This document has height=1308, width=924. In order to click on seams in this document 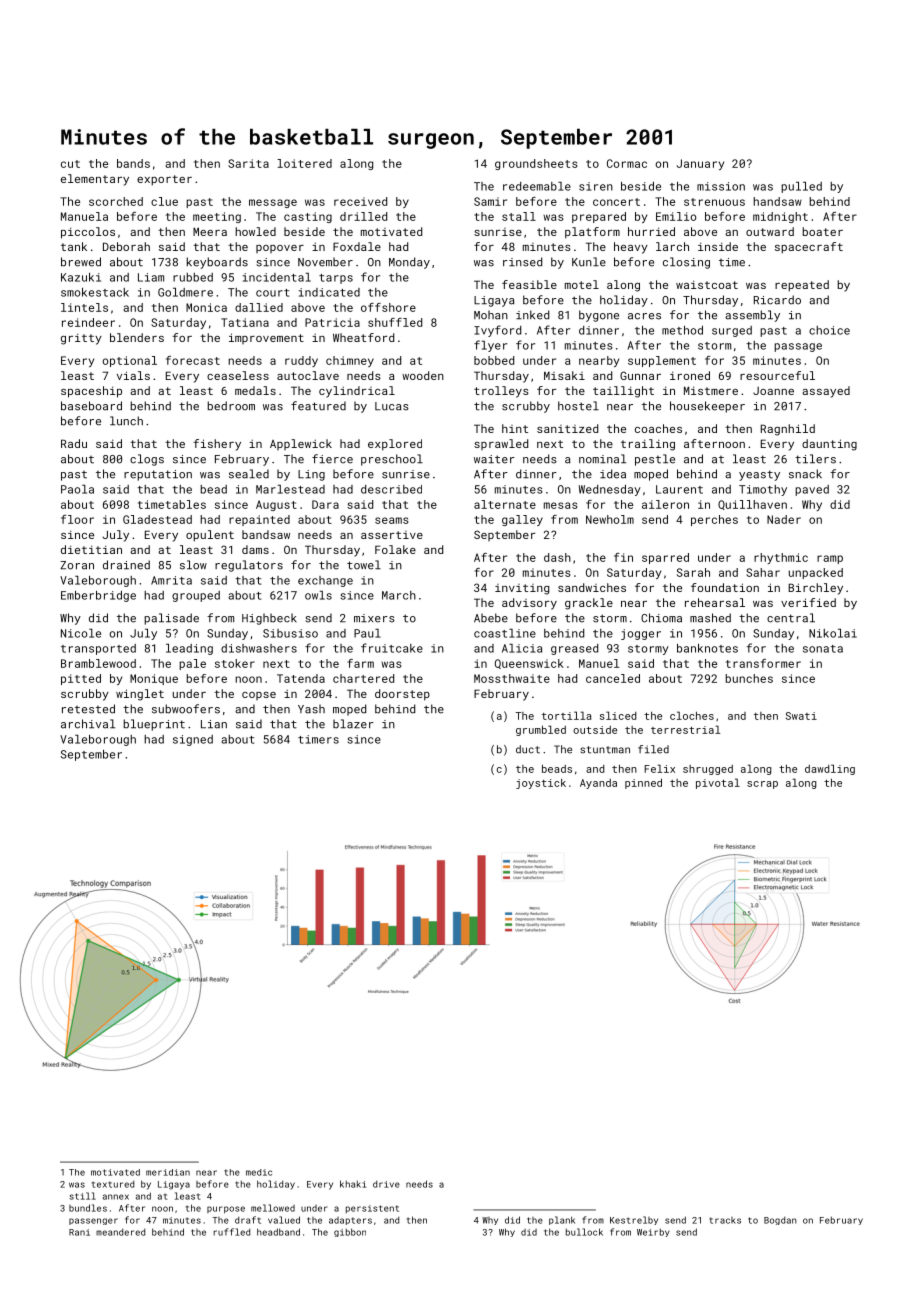, I will do `click(391, 520)`.
